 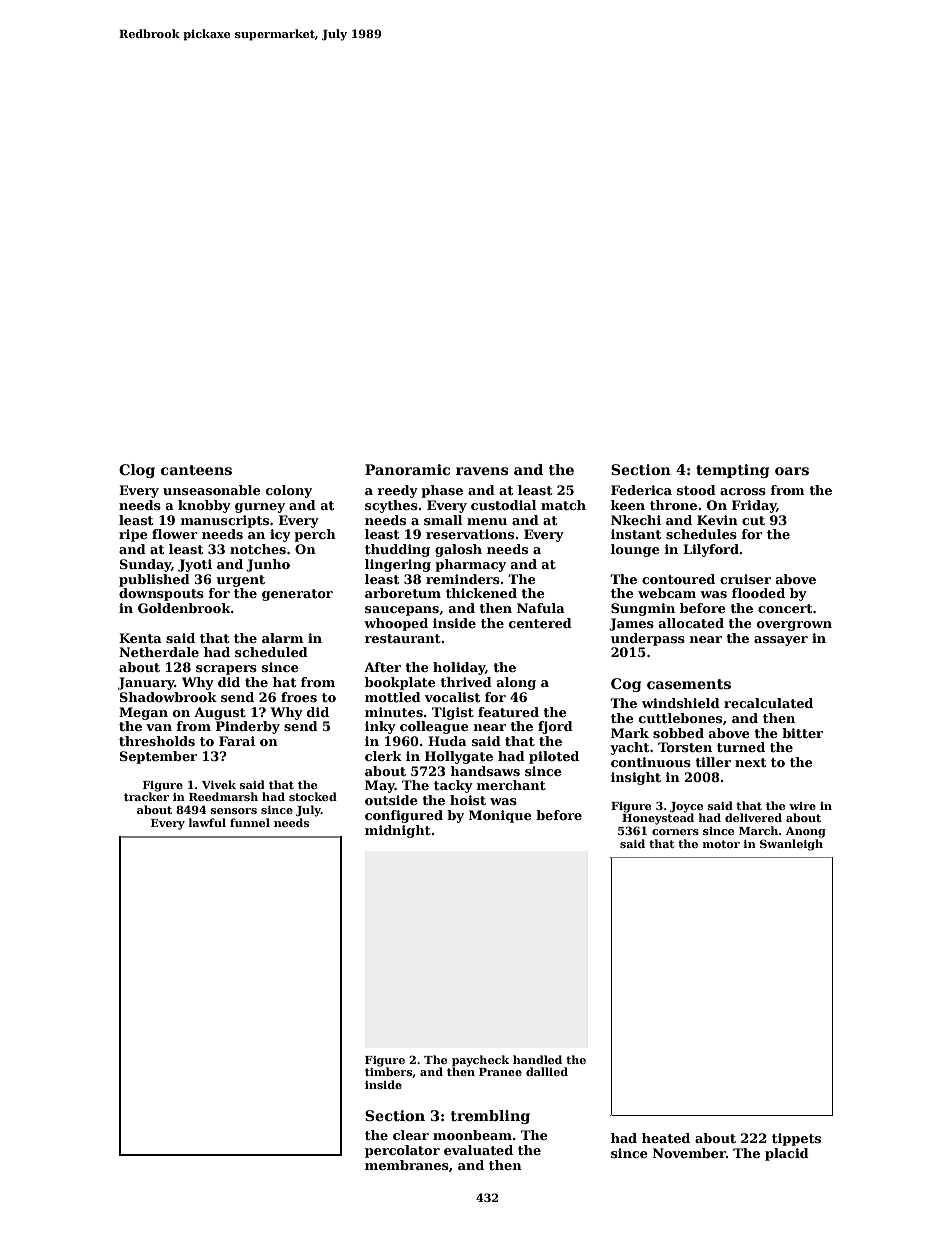 I want to click on reminders, so click(x=463, y=579).
